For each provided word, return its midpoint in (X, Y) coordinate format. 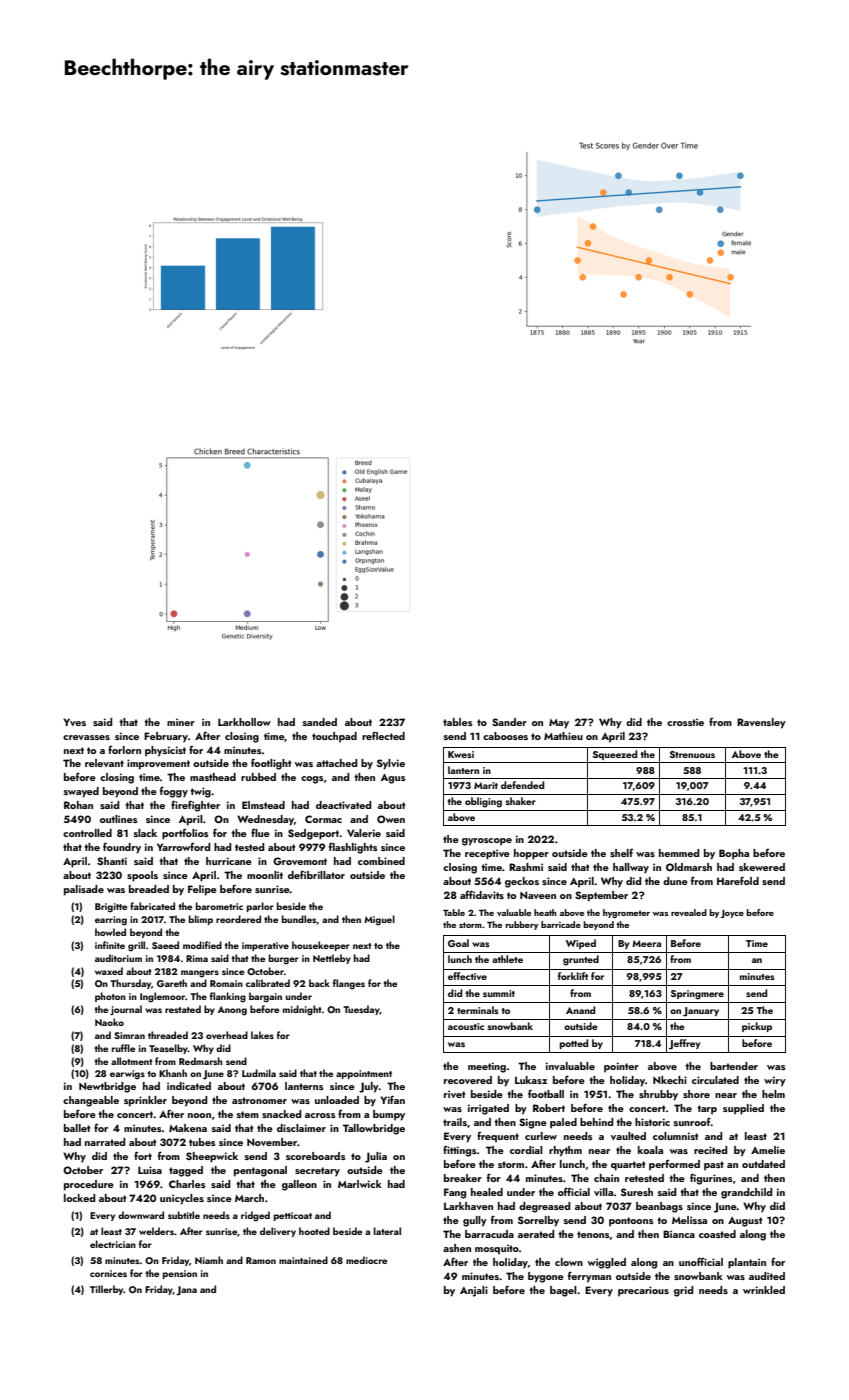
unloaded (337, 1100)
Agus (393, 778)
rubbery (521, 925)
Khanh (173, 1073)
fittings (460, 1151)
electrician (113, 1244)
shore (696, 1094)
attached (336, 763)
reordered (238, 919)
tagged (186, 1171)
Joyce (732, 914)
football (546, 1093)
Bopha (734, 854)
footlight (271, 764)
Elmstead (263, 805)
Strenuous (692, 754)
